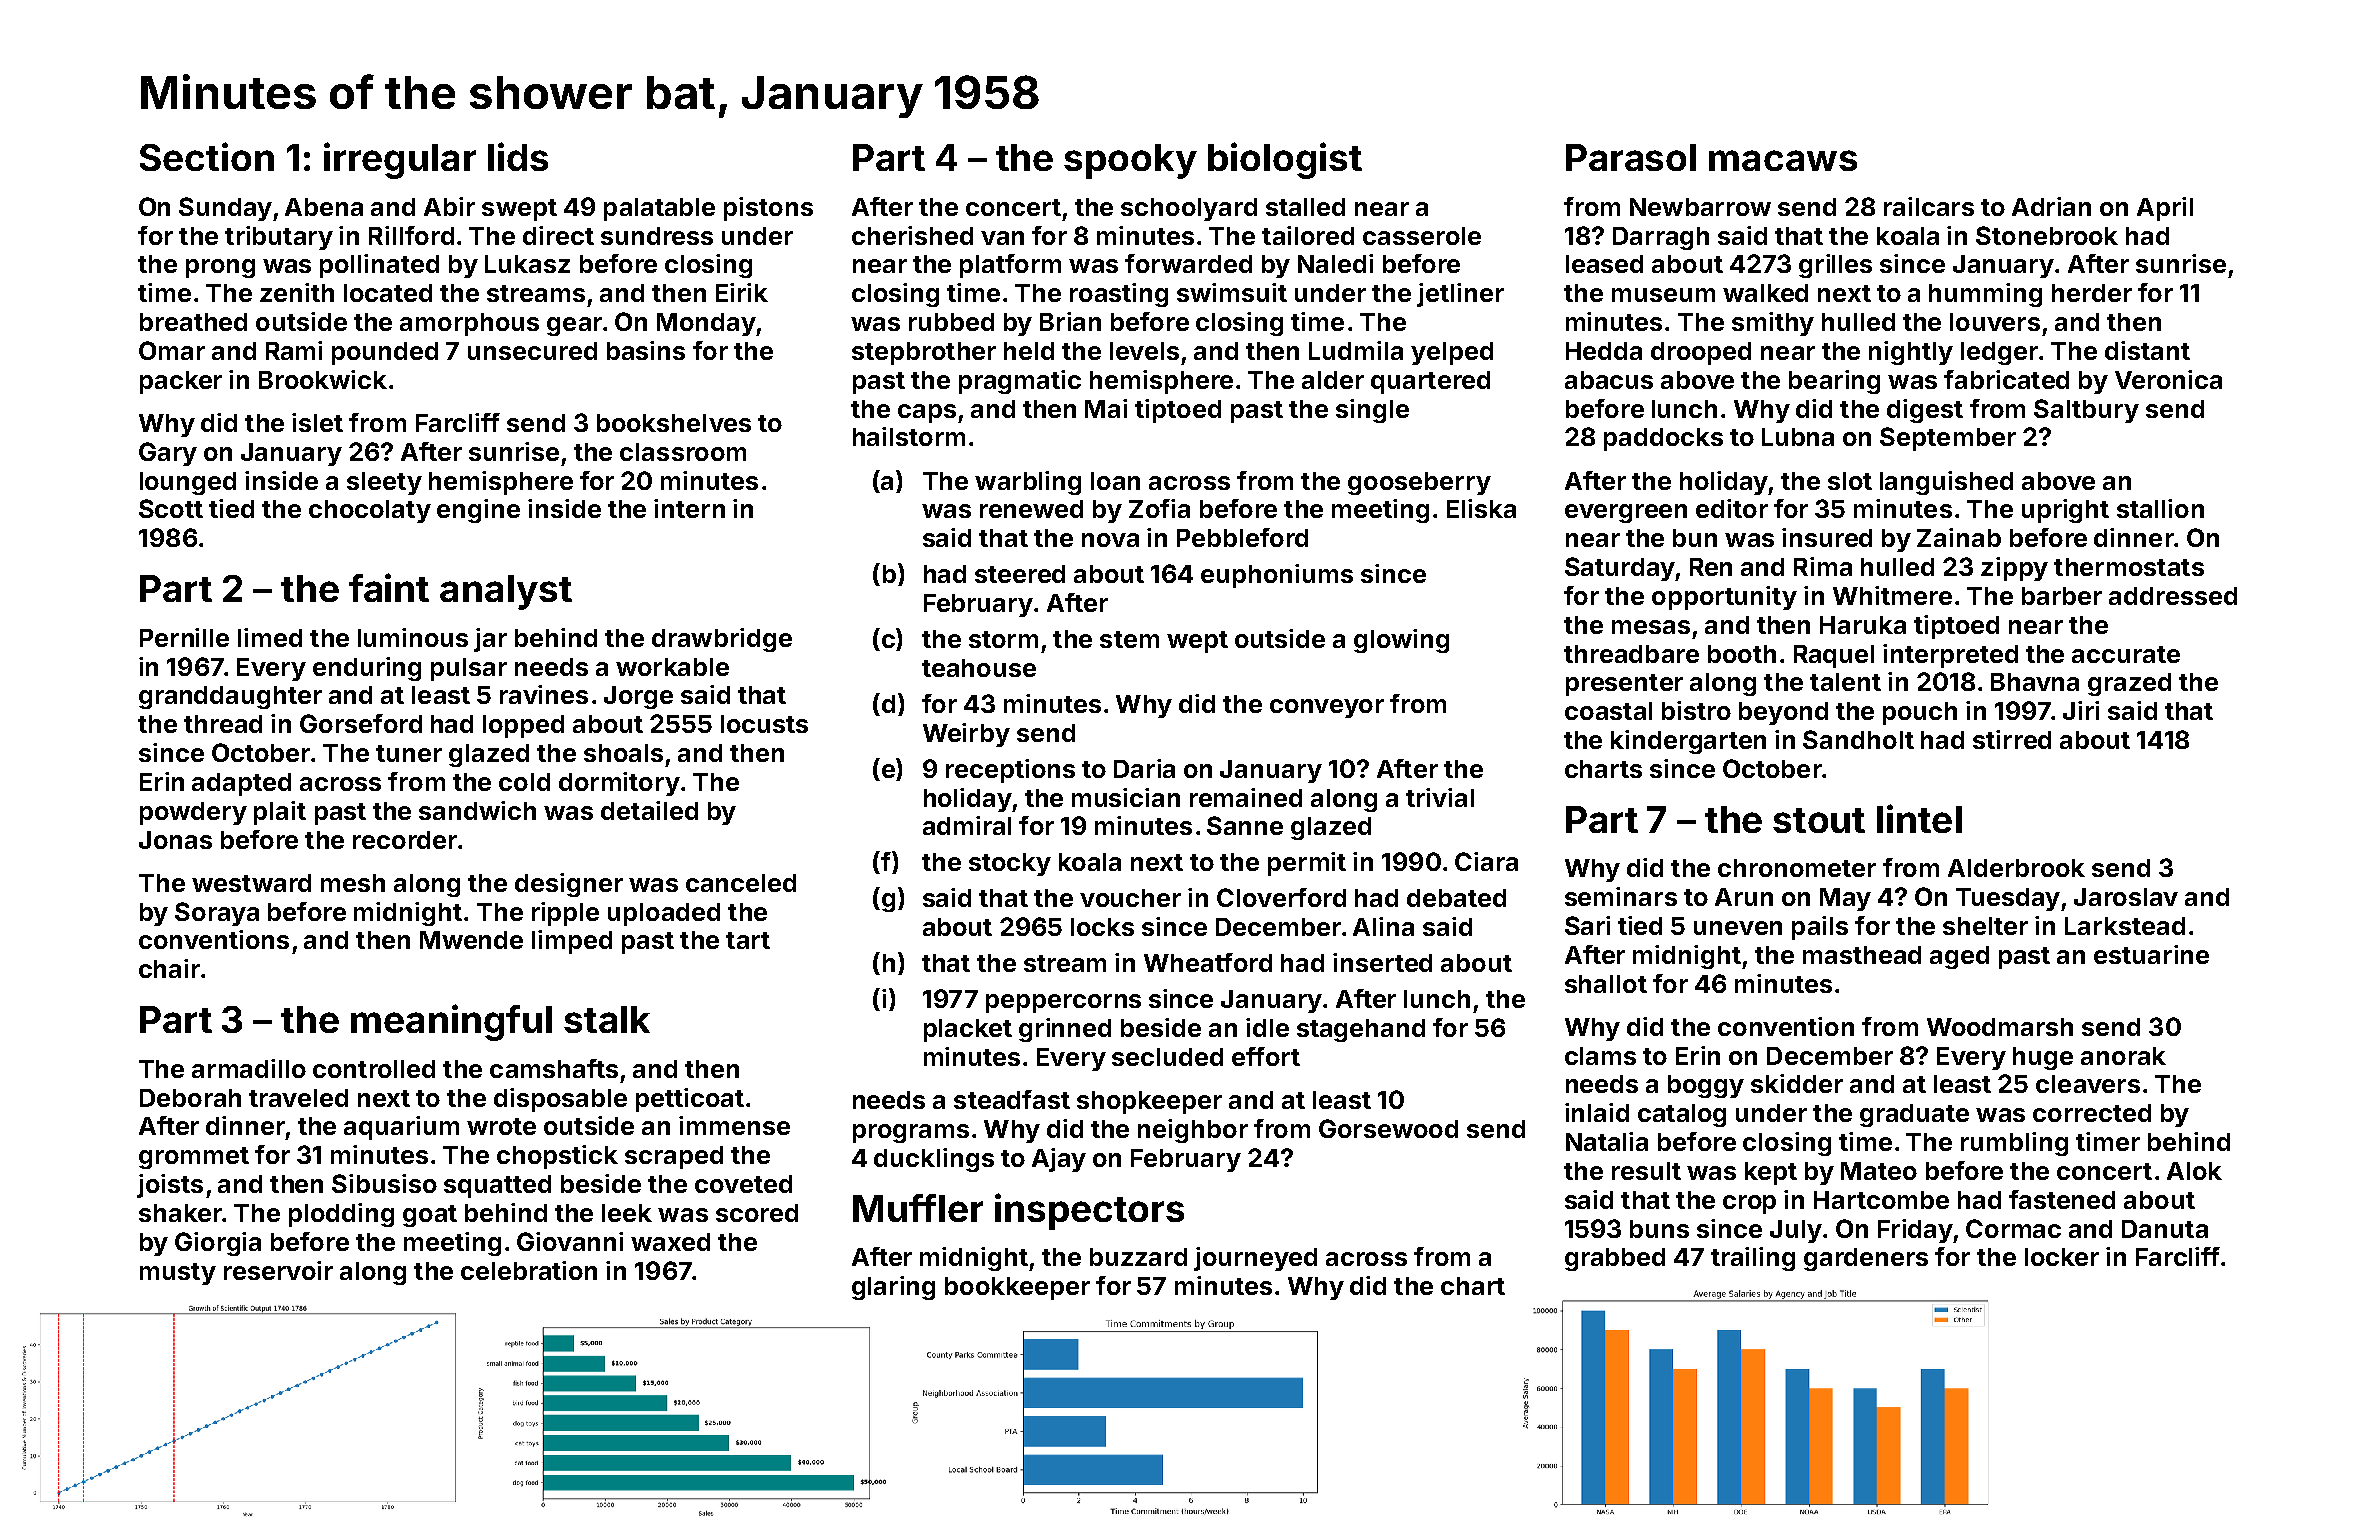 The width and height of the document is (2380, 1540). I want to click on Danuta, so click(2165, 1229).
